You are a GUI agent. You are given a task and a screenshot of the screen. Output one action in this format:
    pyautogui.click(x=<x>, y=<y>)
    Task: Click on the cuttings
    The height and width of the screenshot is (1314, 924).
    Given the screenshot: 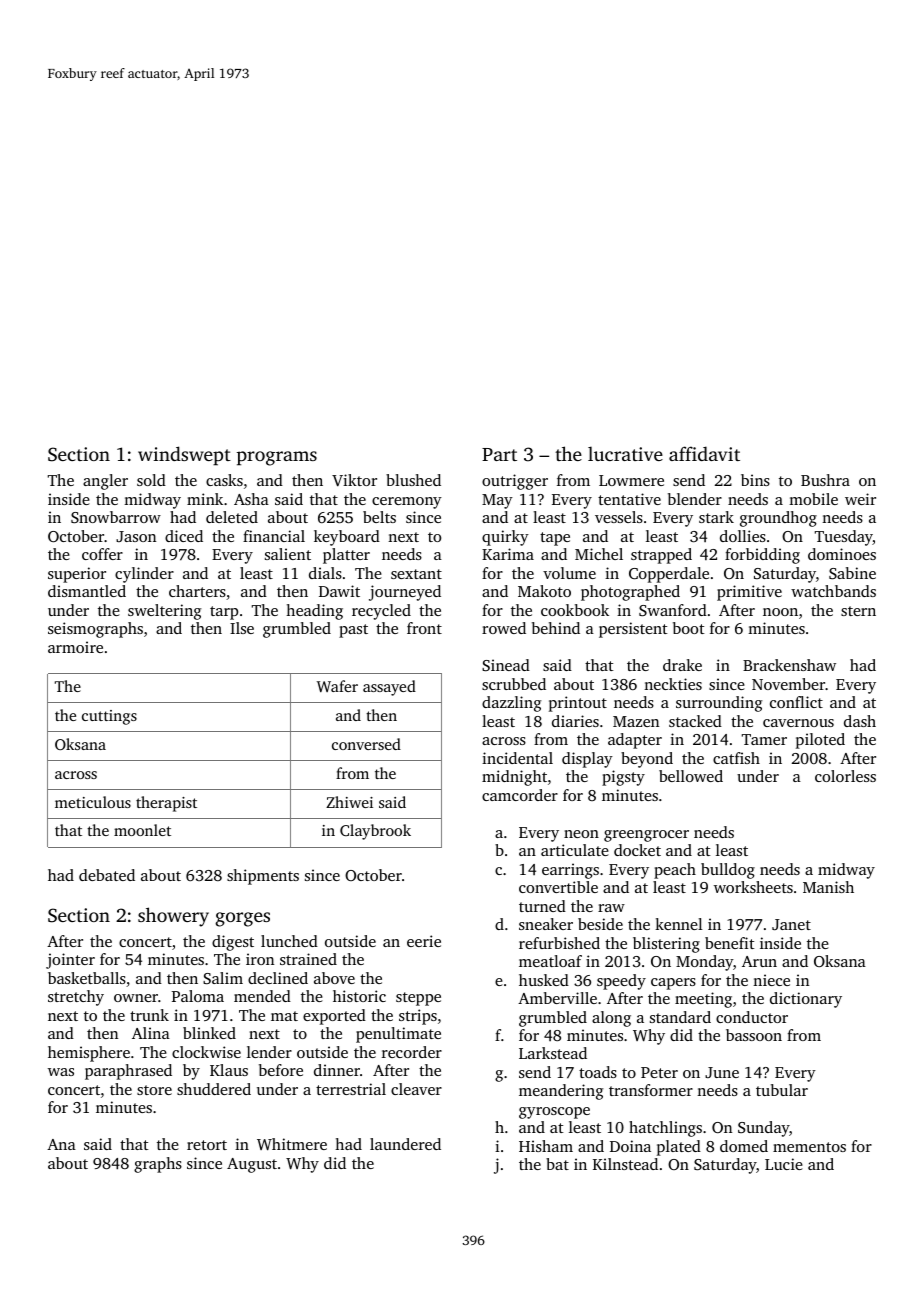 What is the action you would take?
    pyautogui.click(x=109, y=717)
